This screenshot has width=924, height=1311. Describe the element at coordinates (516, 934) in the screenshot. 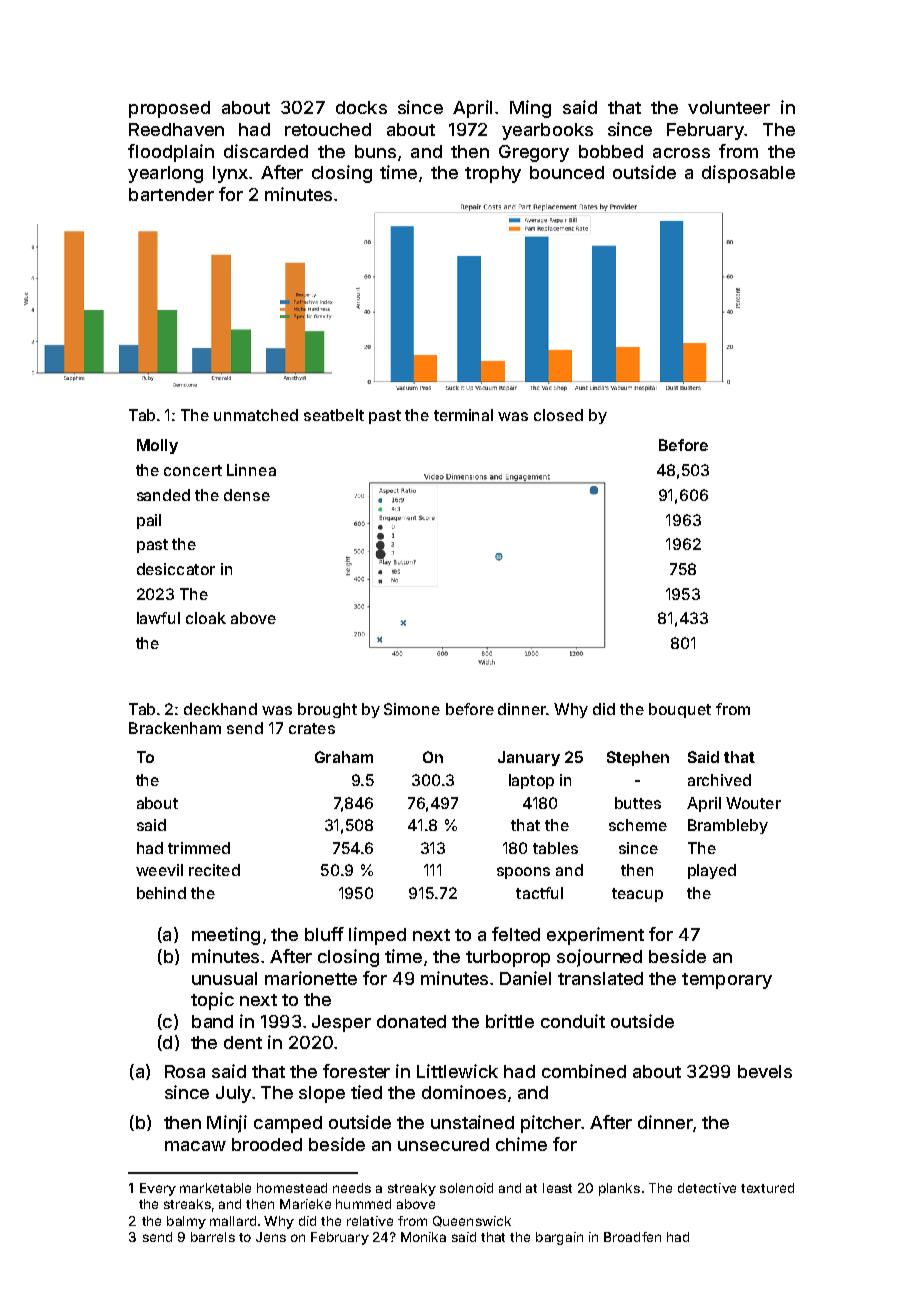

I see `felted` at that location.
